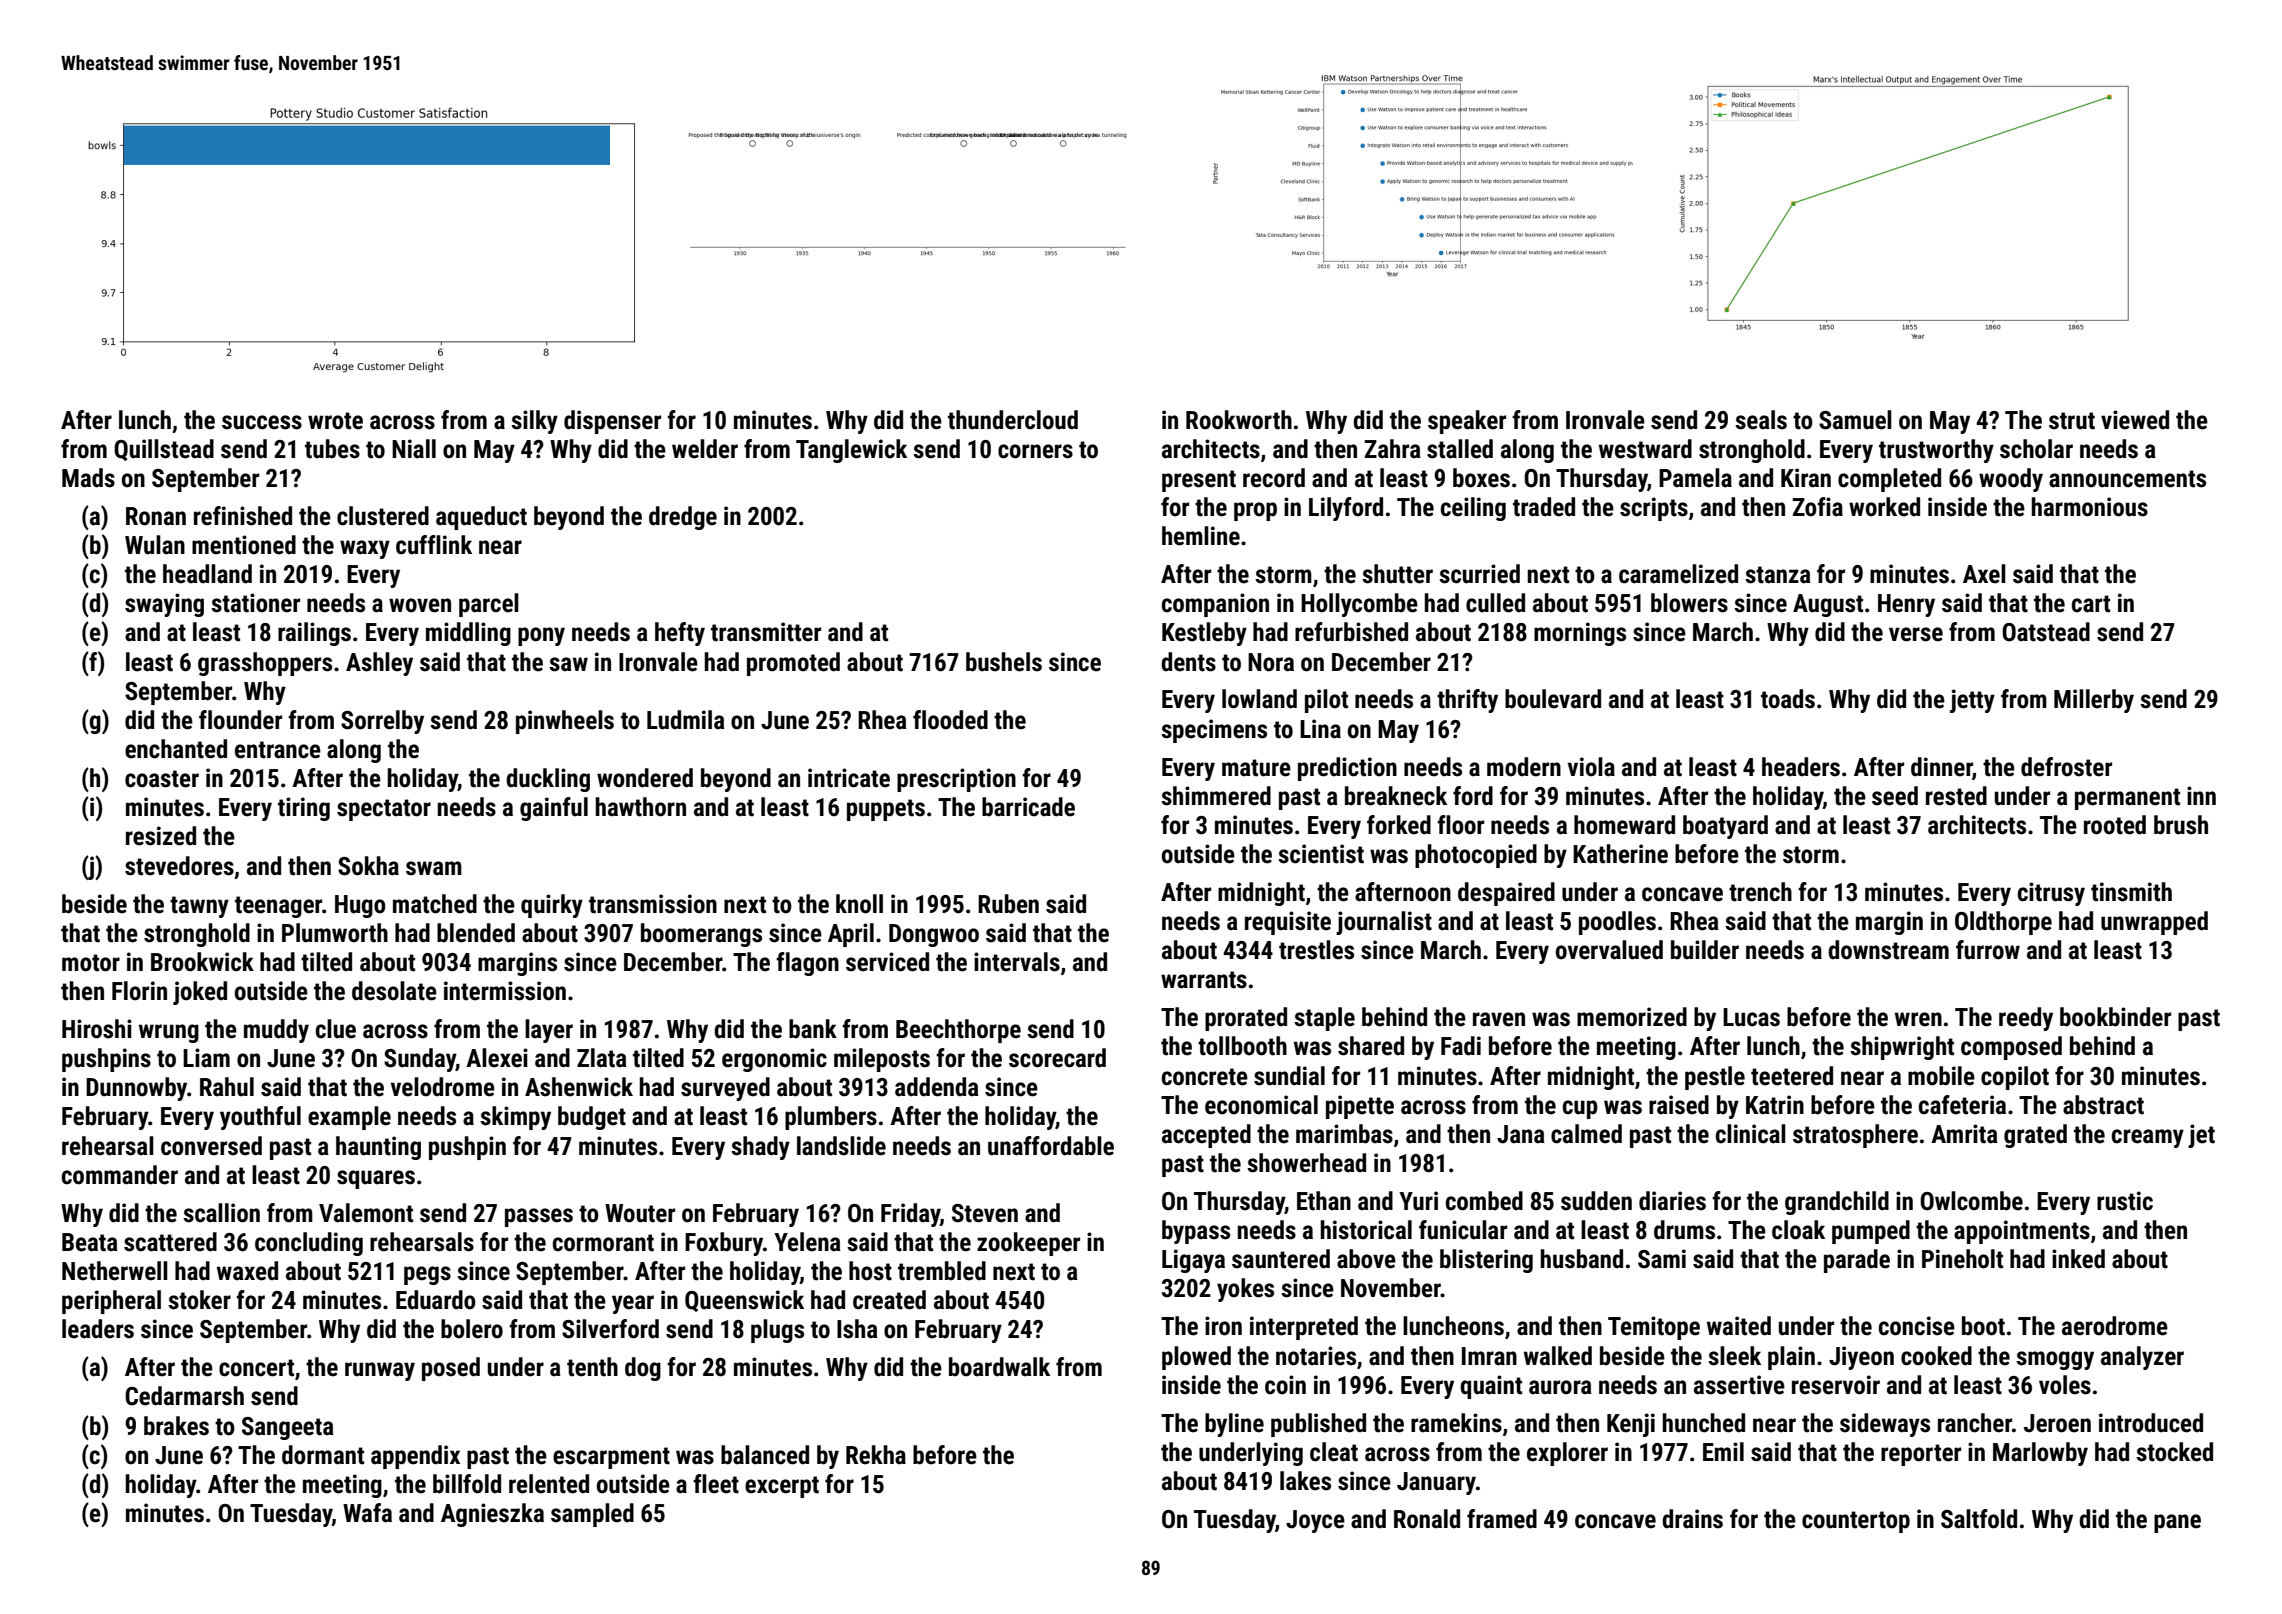 The width and height of the document is (2282, 1614). Describe the element at coordinates (1467, 701) in the document. I see `thrifty` at that location.
